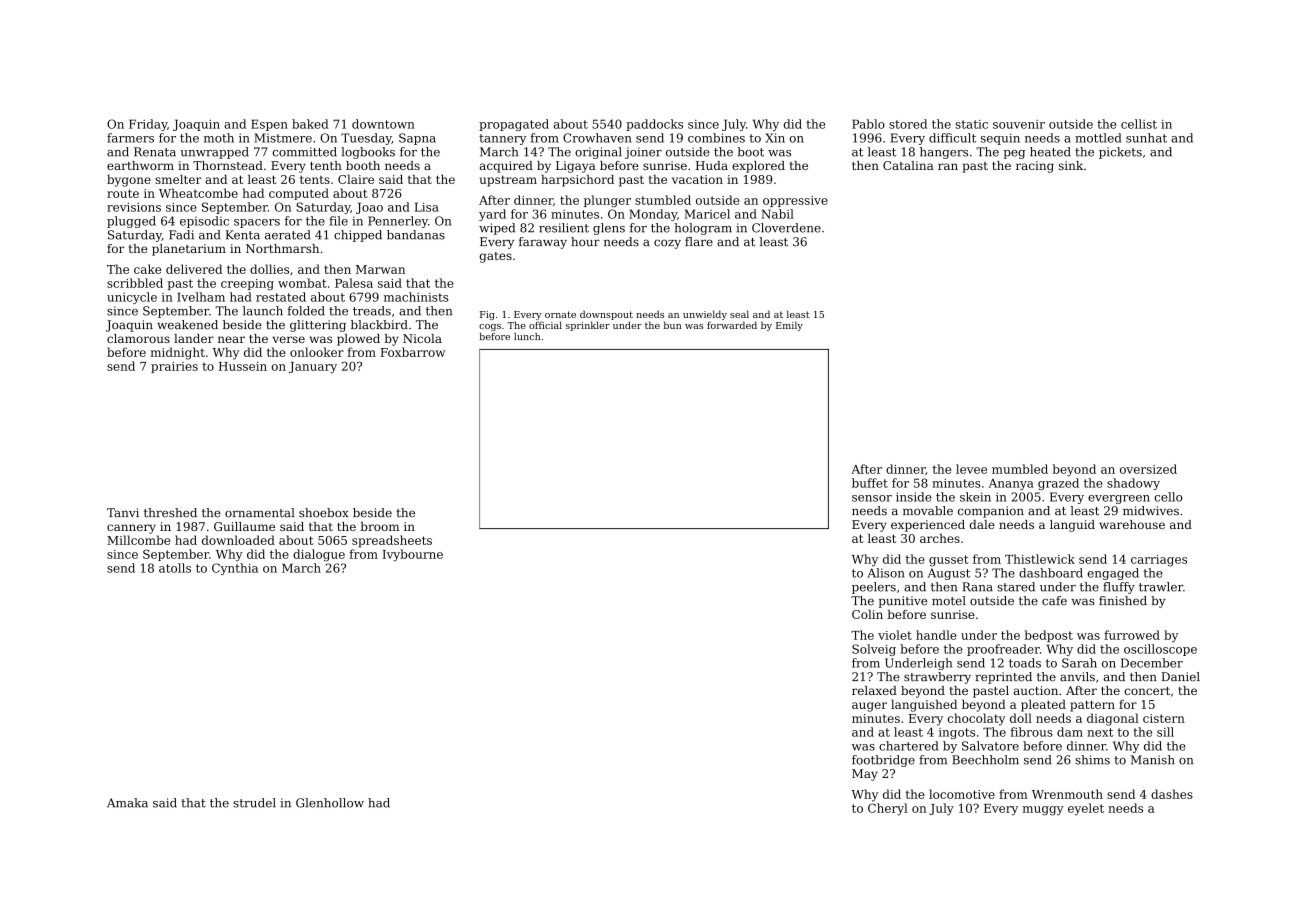 The height and width of the page is (924, 1308). Describe the element at coordinates (1160, 650) in the page. I see `oscilloscope` at that location.
